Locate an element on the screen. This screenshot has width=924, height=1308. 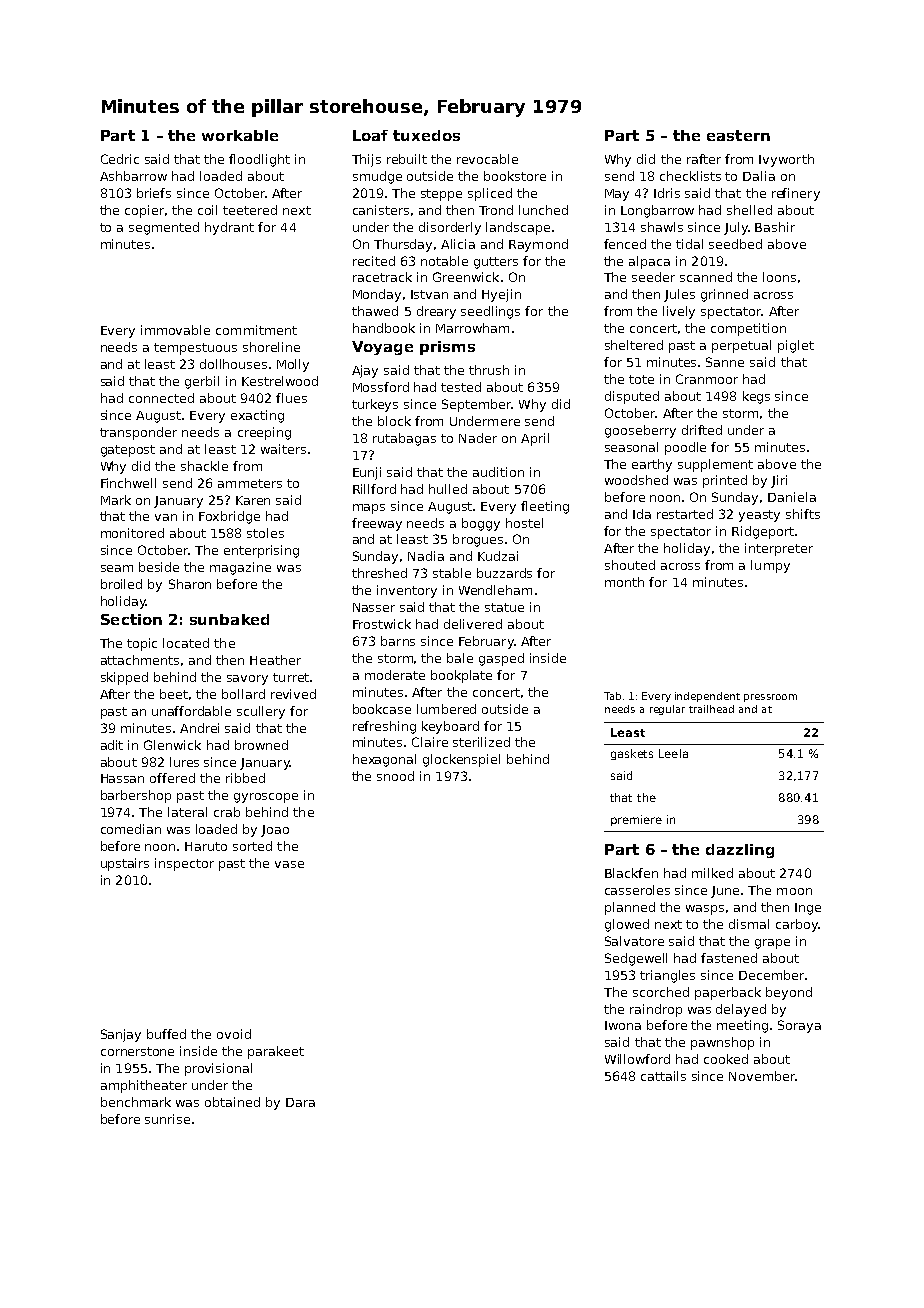
ribbed is located at coordinates (245, 778).
